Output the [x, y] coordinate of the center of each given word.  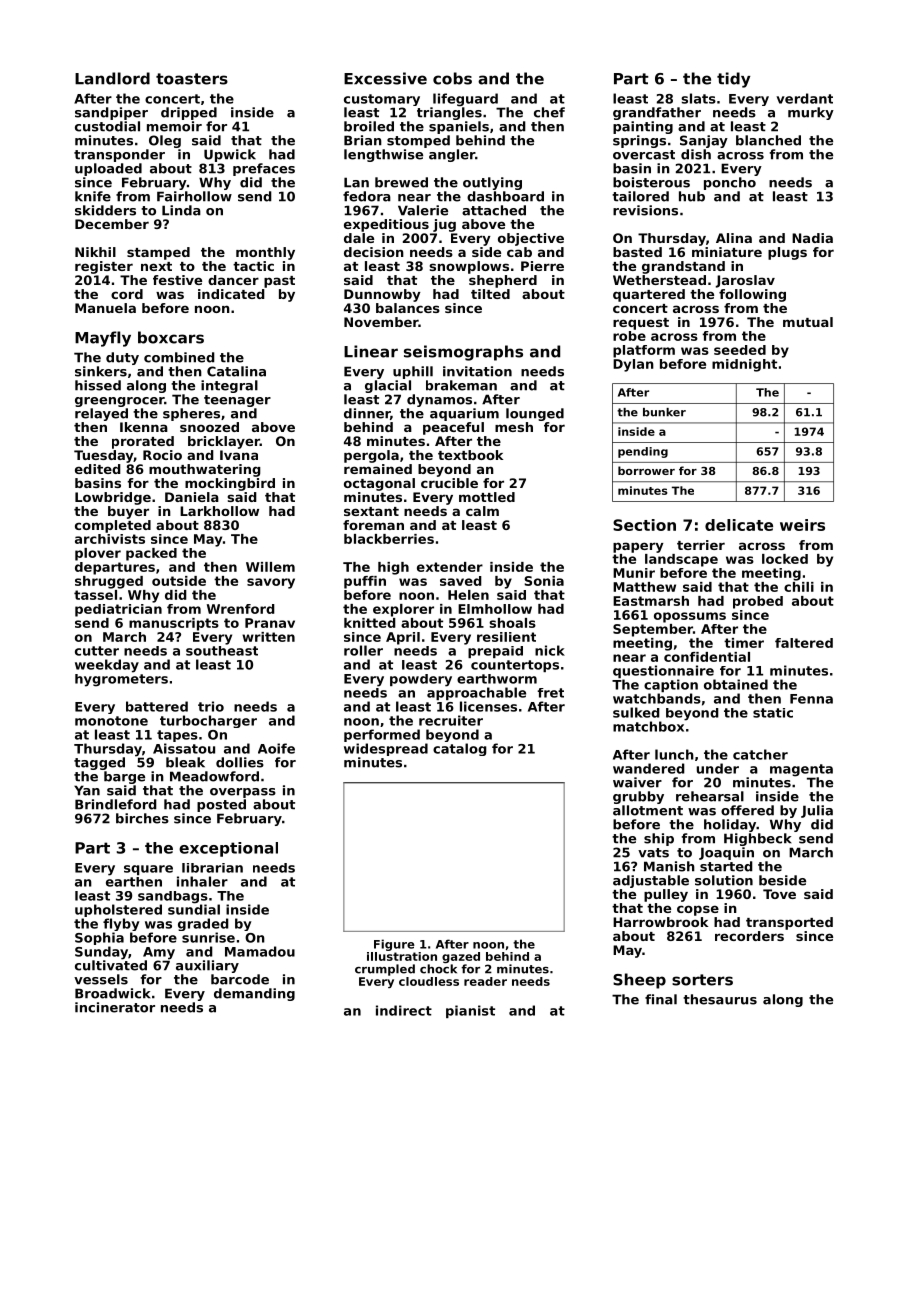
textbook [470, 455]
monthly [265, 253]
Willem [270, 567]
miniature [727, 252]
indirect [404, 1010]
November [381, 322]
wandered [649, 768]
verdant [804, 98]
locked [785, 559]
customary [382, 100]
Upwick [230, 155]
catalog [460, 749]
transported [789, 923]
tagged [99, 763]
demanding [254, 994]
